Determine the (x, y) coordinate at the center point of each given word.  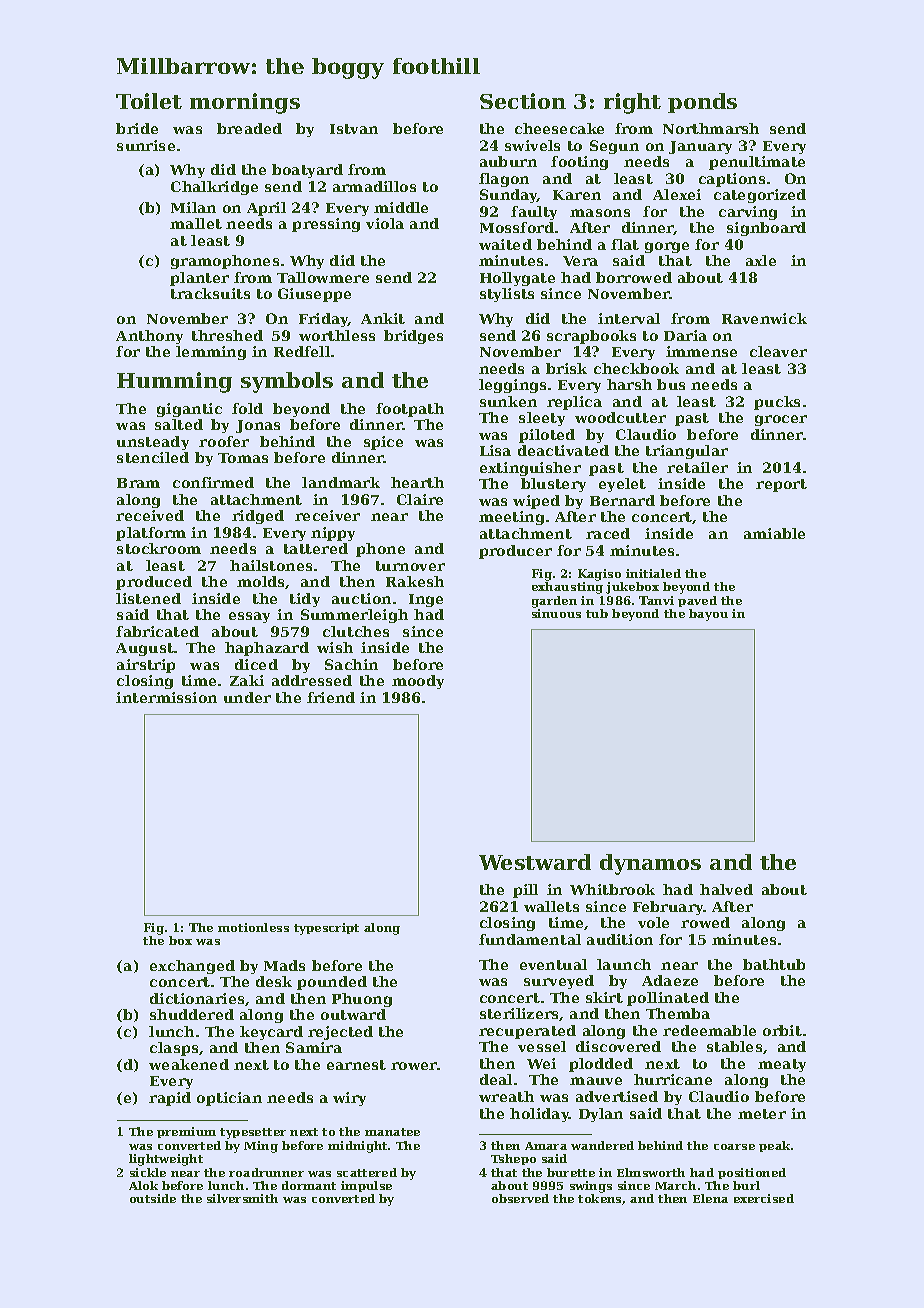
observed (520, 1198)
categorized (760, 196)
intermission (166, 697)
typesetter (253, 1133)
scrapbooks (591, 337)
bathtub (774, 964)
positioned (752, 1173)
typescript (326, 929)
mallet (196, 223)
